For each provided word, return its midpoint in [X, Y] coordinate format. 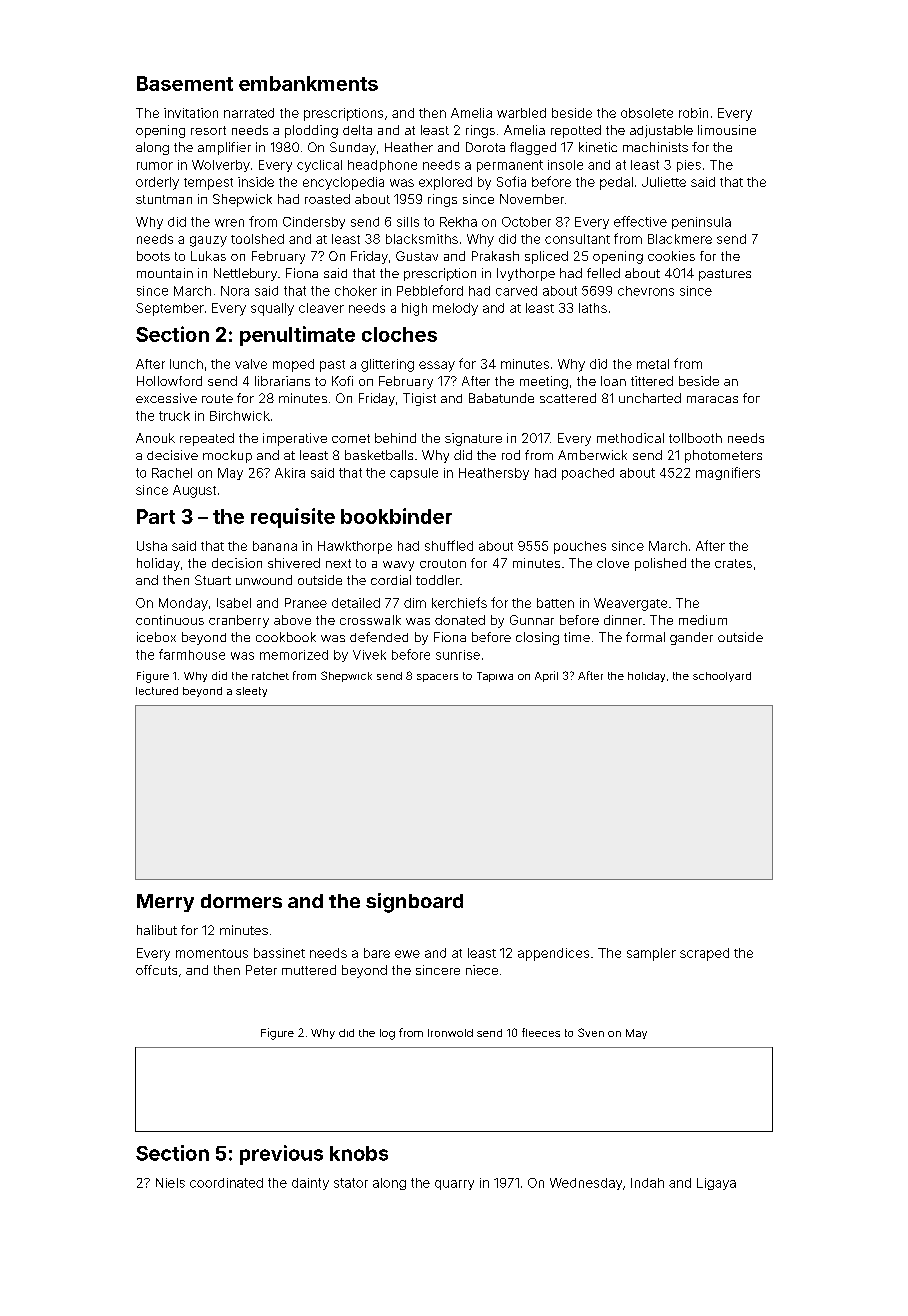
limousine [727, 130]
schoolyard [722, 677]
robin [693, 113]
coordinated [226, 1183]
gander [691, 638]
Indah [647, 1183]
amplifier [224, 148]
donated [460, 620]
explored [445, 183]
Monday [183, 604]
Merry [165, 903]
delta [357, 130]
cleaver [321, 308]
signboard [414, 903]
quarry [454, 1185]
